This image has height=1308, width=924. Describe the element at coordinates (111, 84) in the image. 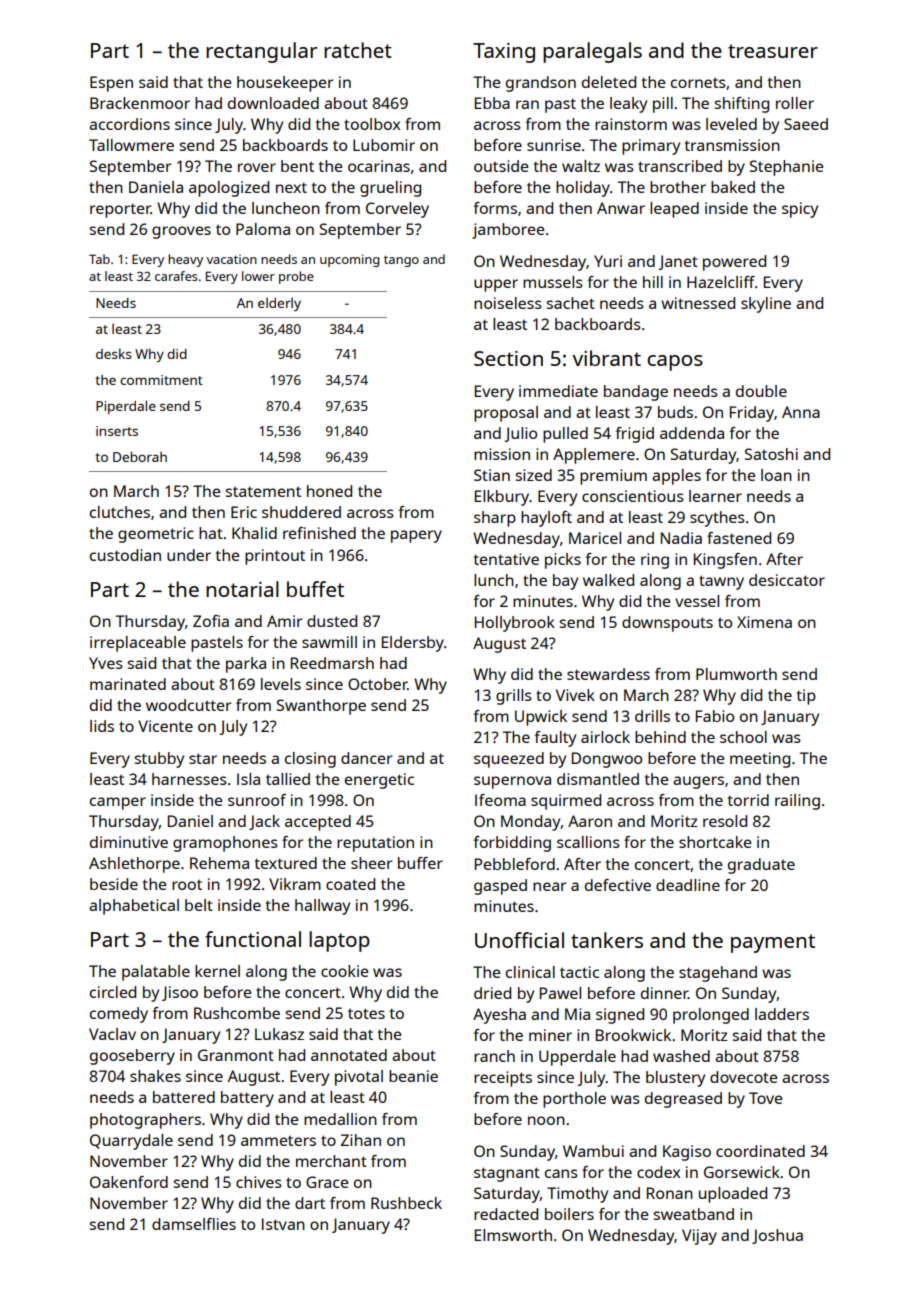

I see `Espen` at that location.
